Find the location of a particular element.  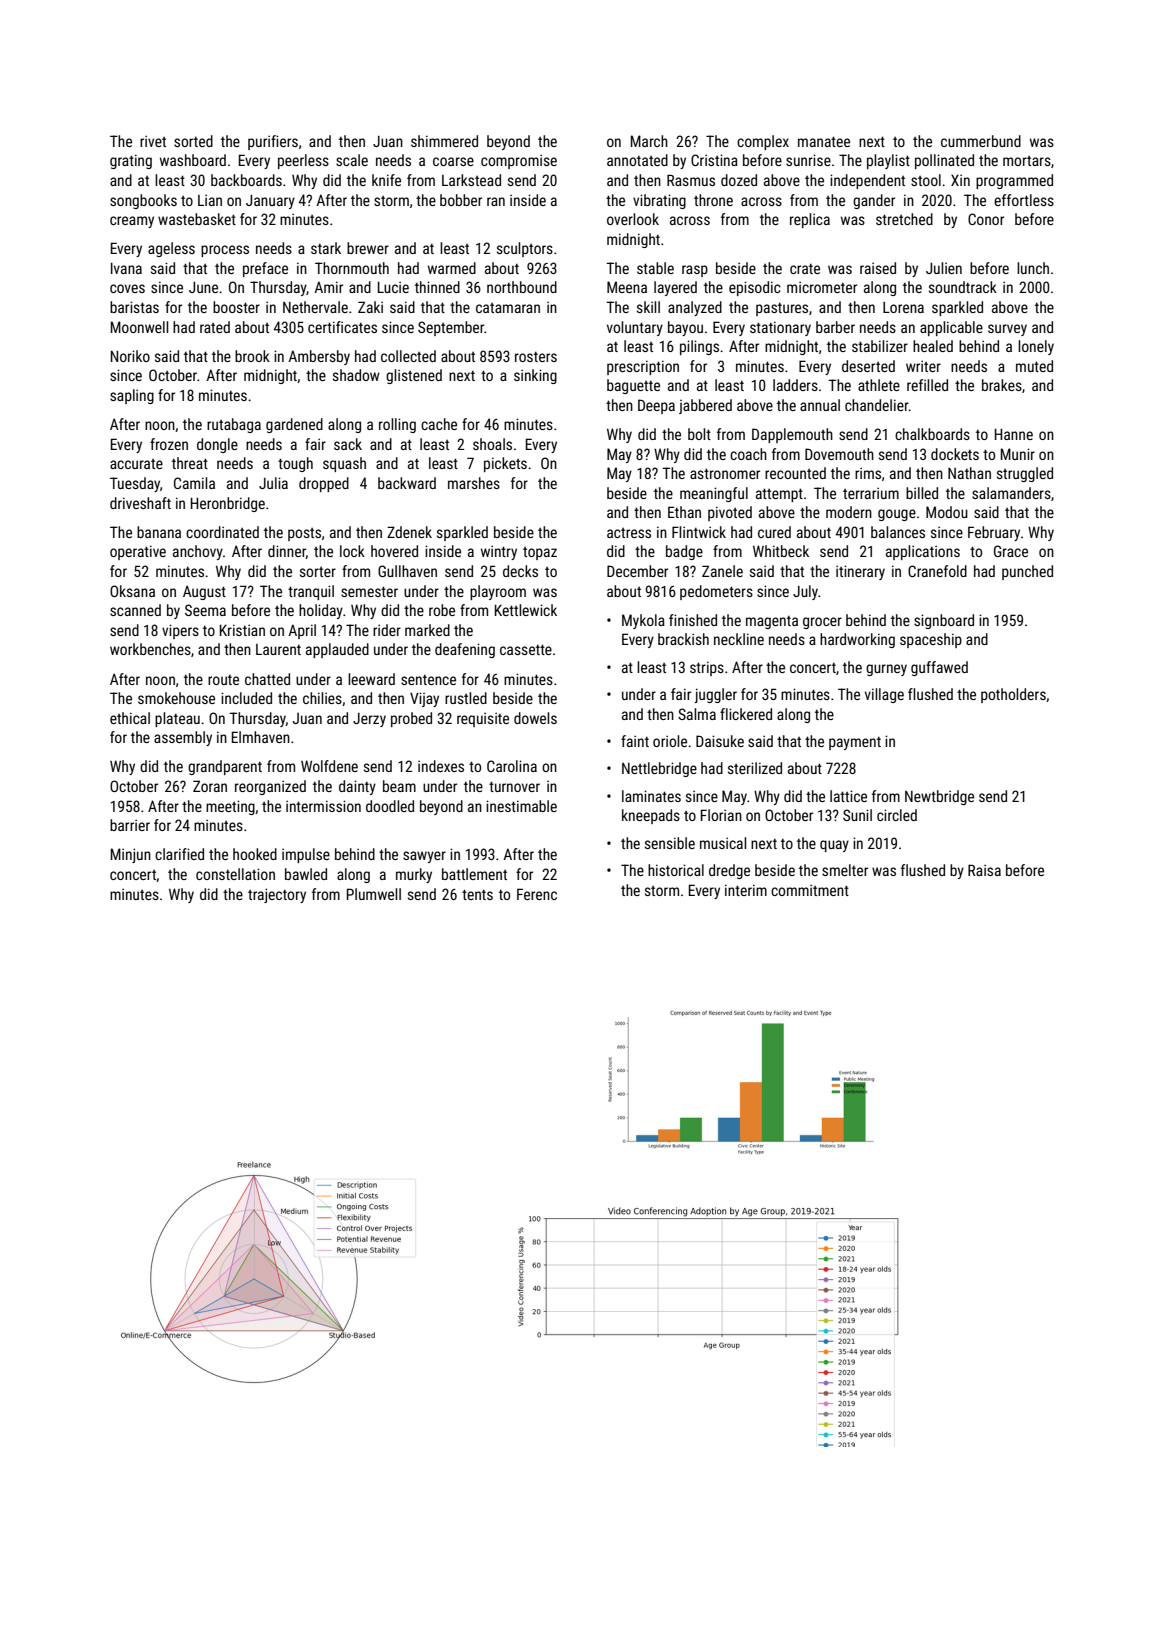

Ivana is located at coordinates (126, 268).
